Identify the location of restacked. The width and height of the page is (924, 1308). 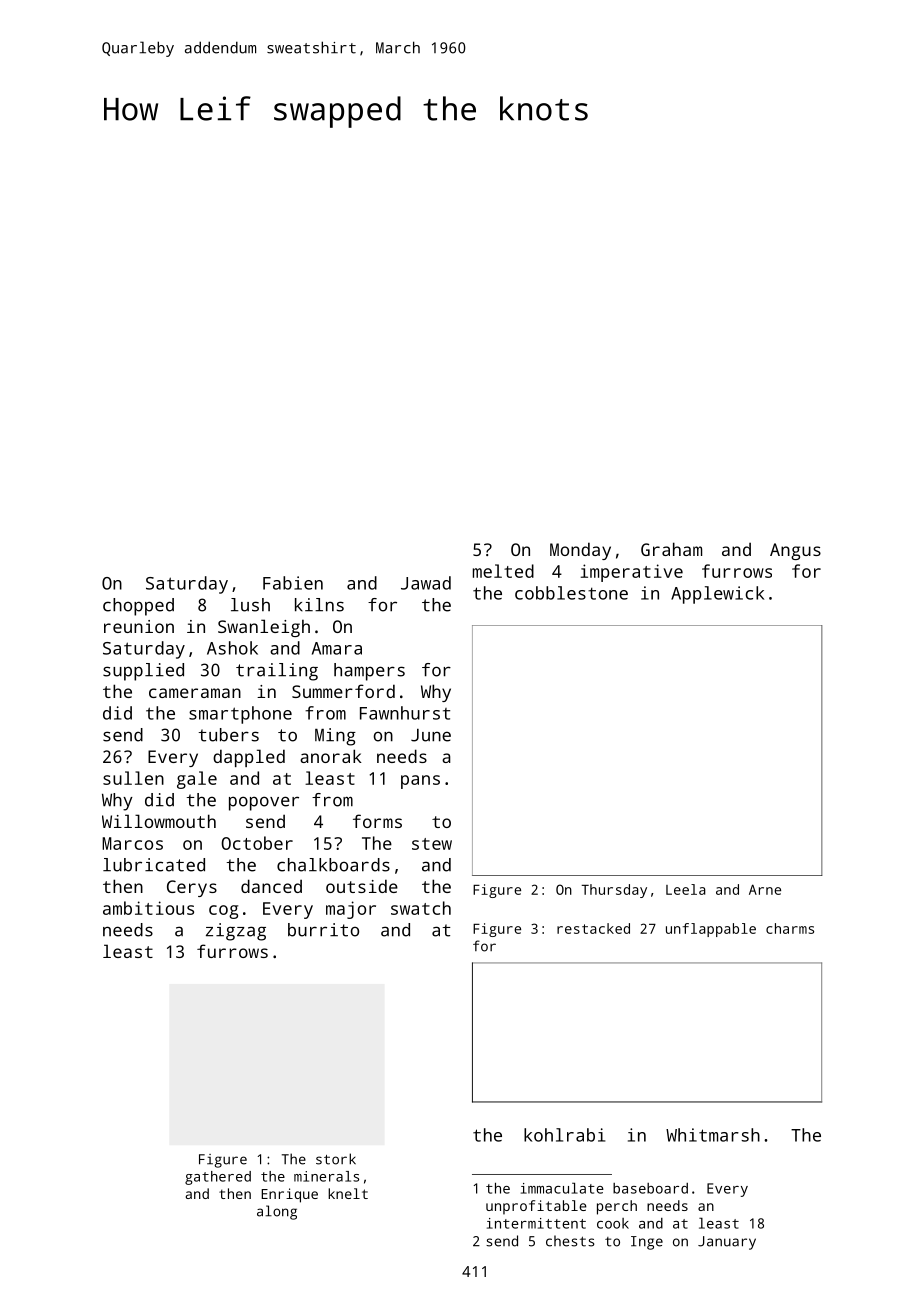
(593, 928).
